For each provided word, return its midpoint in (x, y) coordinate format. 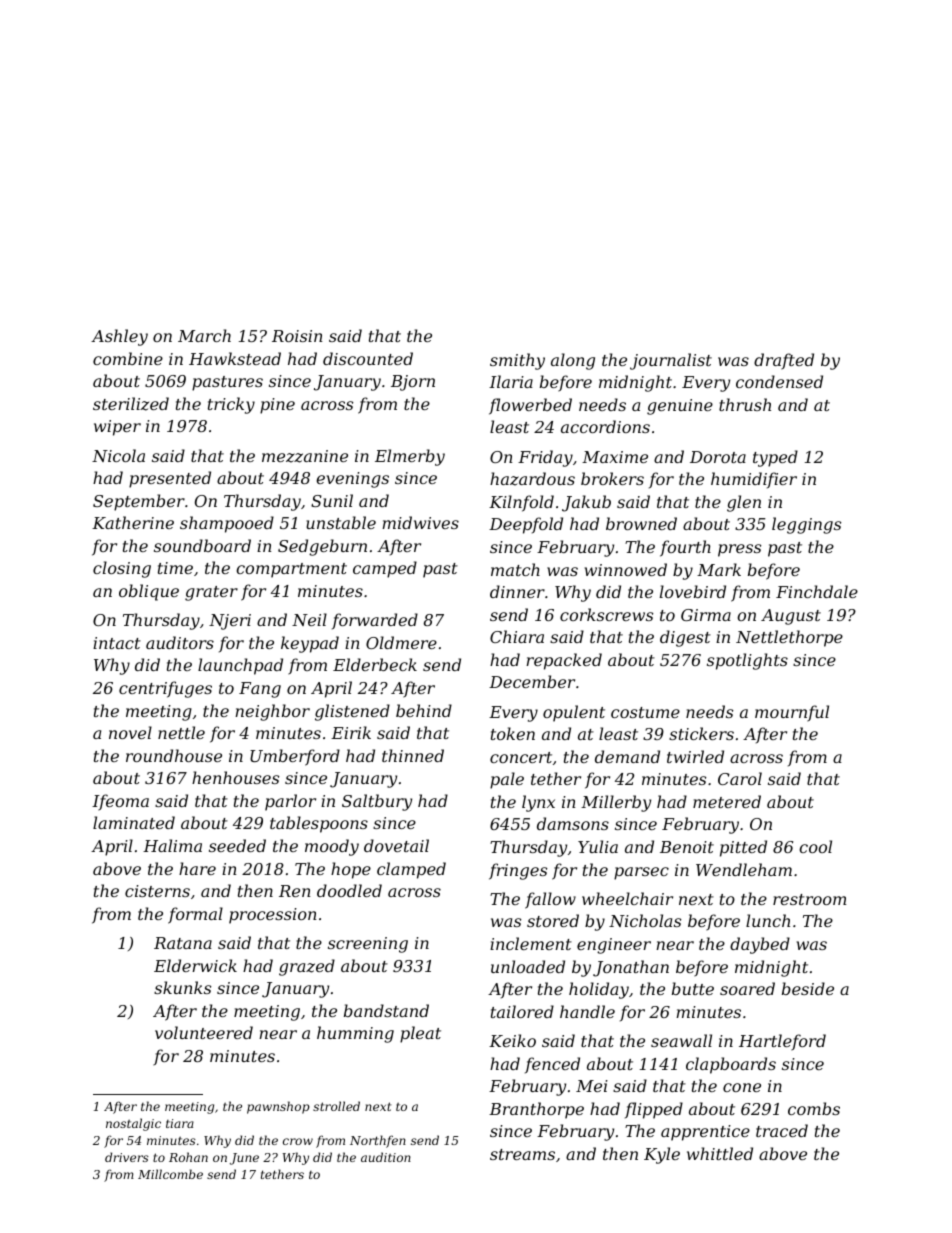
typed (775, 458)
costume (645, 712)
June (244, 1159)
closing (122, 569)
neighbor (272, 712)
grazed (307, 967)
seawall (681, 1040)
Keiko (512, 1040)
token (513, 733)
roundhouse (174, 755)
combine (128, 358)
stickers (701, 733)
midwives (420, 522)
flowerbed (530, 406)
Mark (719, 569)
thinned (413, 755)
